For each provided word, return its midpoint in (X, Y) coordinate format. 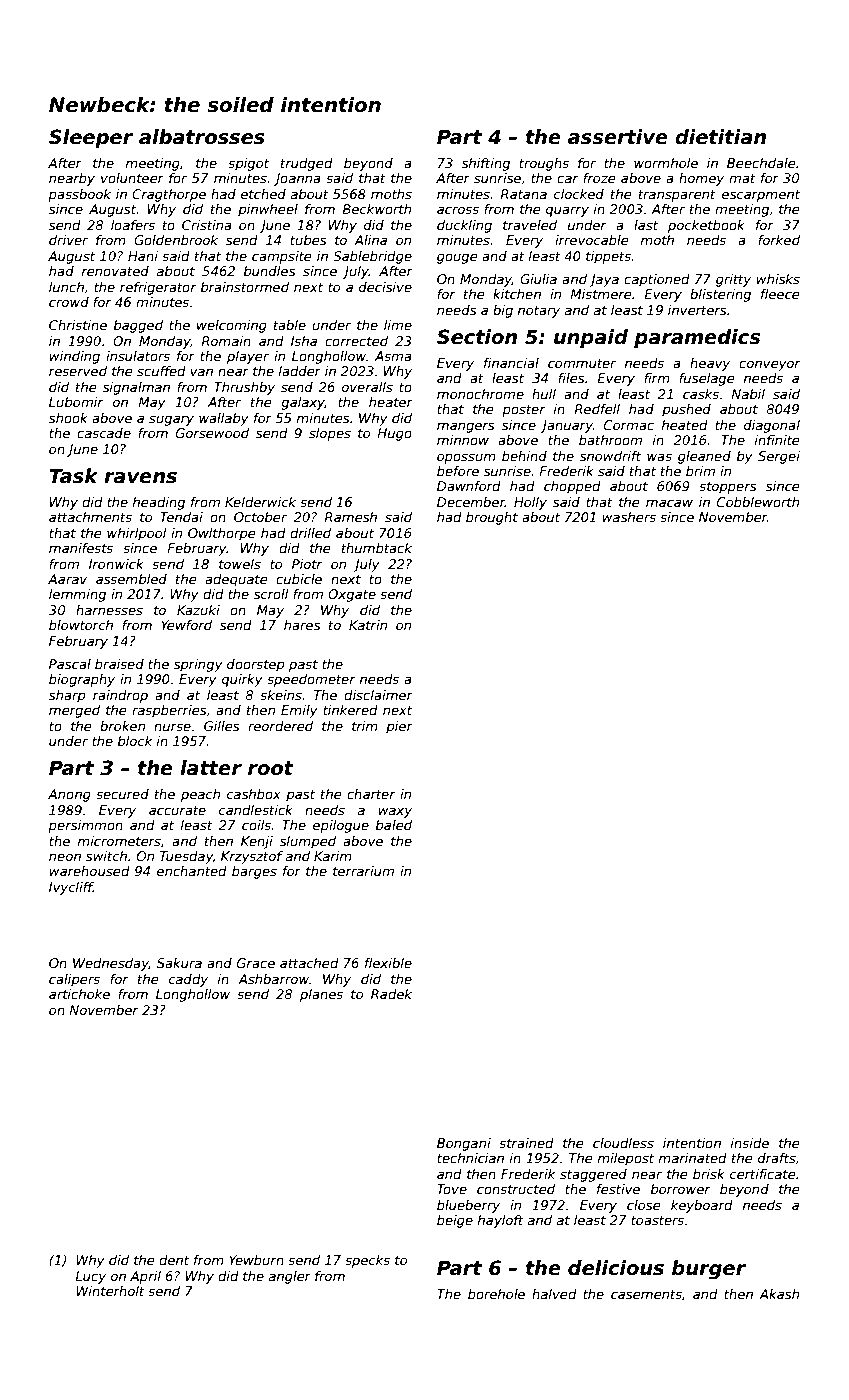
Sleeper (91, 138)
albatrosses (202, 137)
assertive (618, 137)
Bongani (464, 1144)
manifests (81, 548)
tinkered (350, 710)
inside (750, 1143)
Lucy (90, 1277)
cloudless (623, 1143)
